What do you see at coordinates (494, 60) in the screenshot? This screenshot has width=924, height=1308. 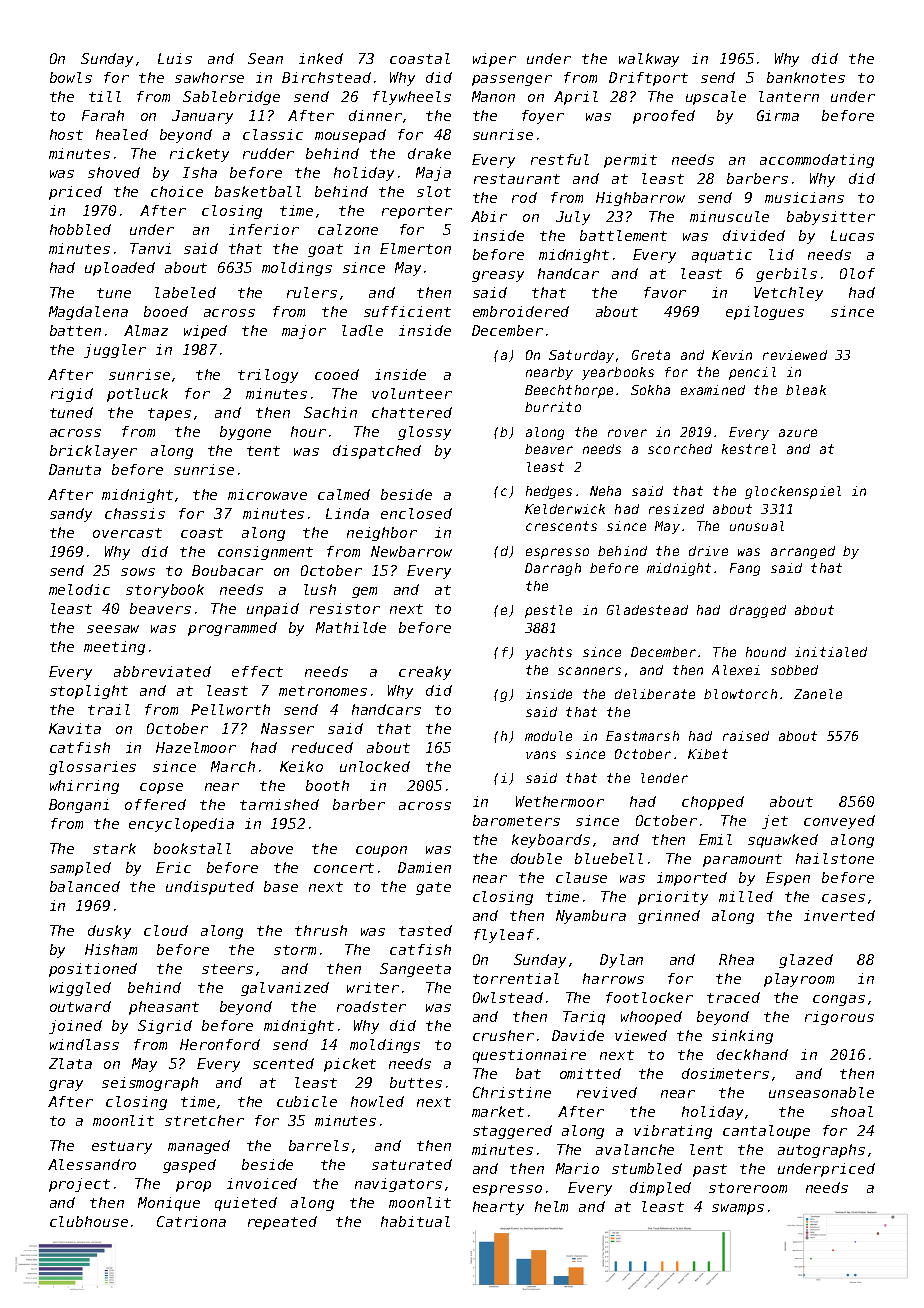 I see `wiper` at bounding box center [494, 60].
